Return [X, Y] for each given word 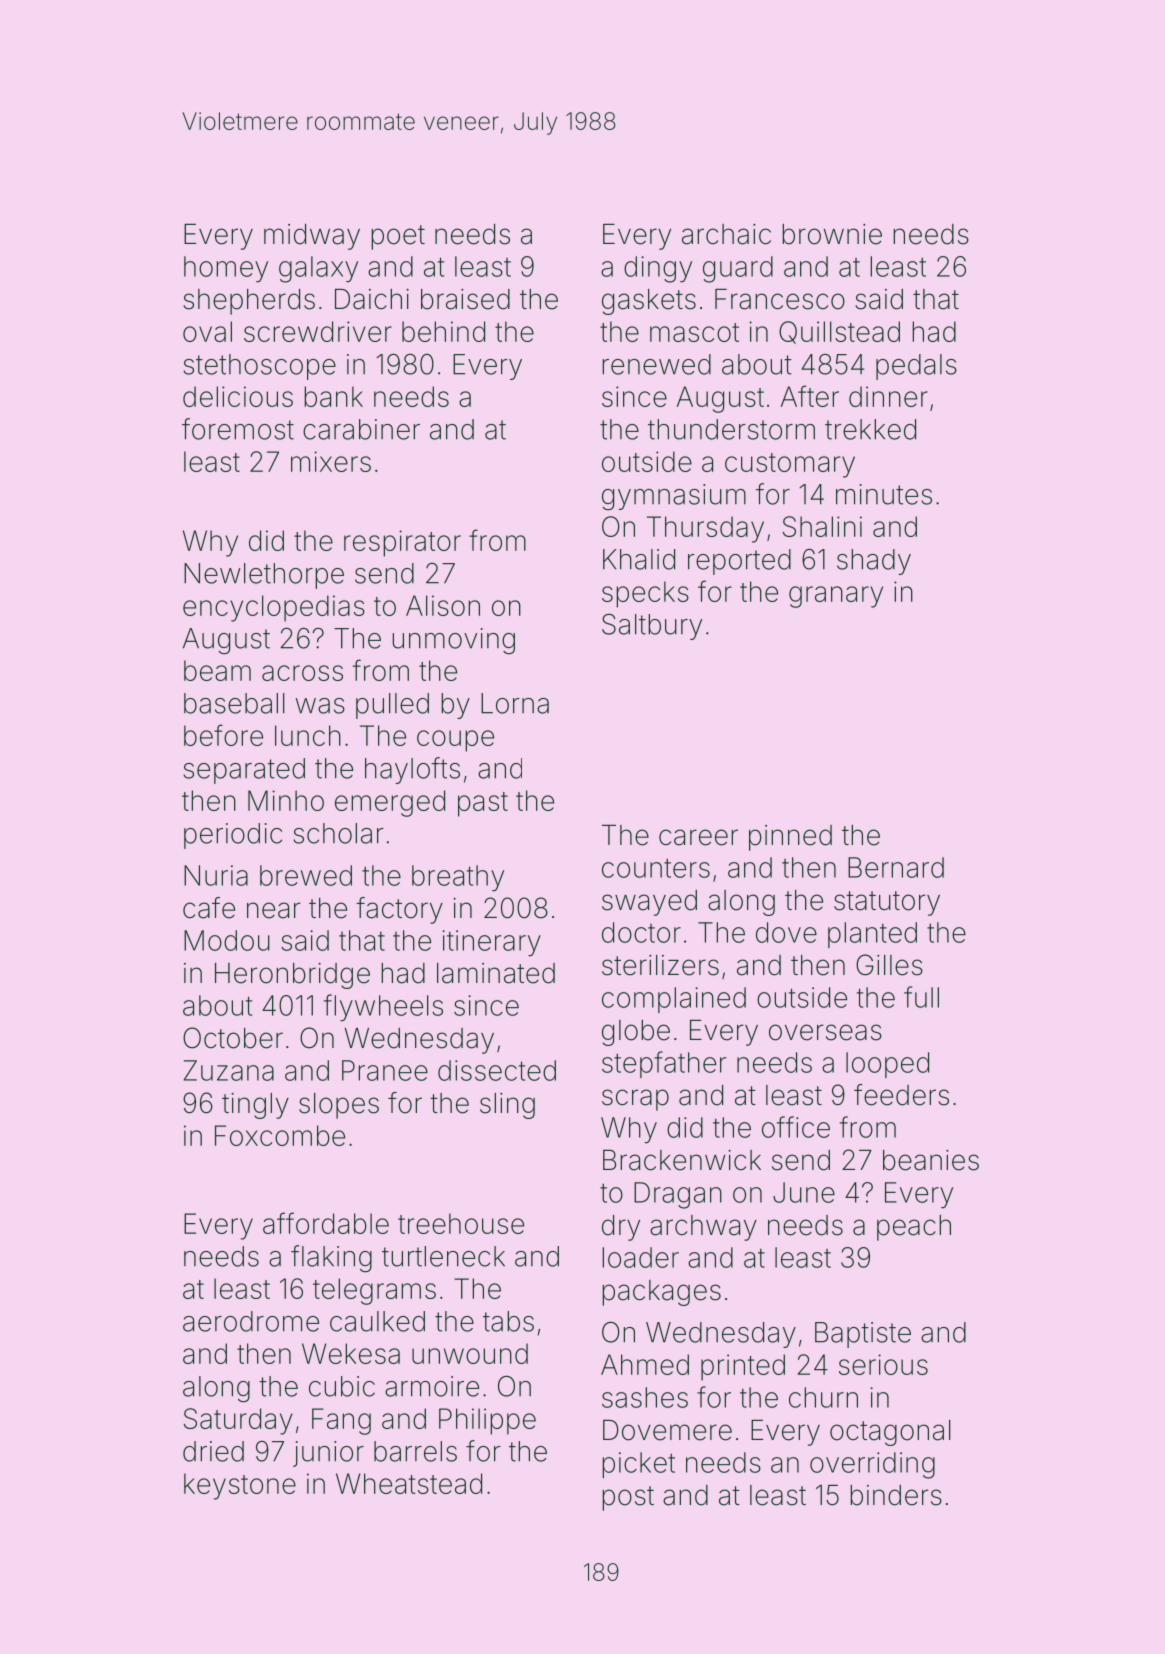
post [628, 1498]
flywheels [383, 1007]
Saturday [238, 1421]
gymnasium [674, 497]
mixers [331, 461]
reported [739, 562]
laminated [496, 973]
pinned [790, 838]
